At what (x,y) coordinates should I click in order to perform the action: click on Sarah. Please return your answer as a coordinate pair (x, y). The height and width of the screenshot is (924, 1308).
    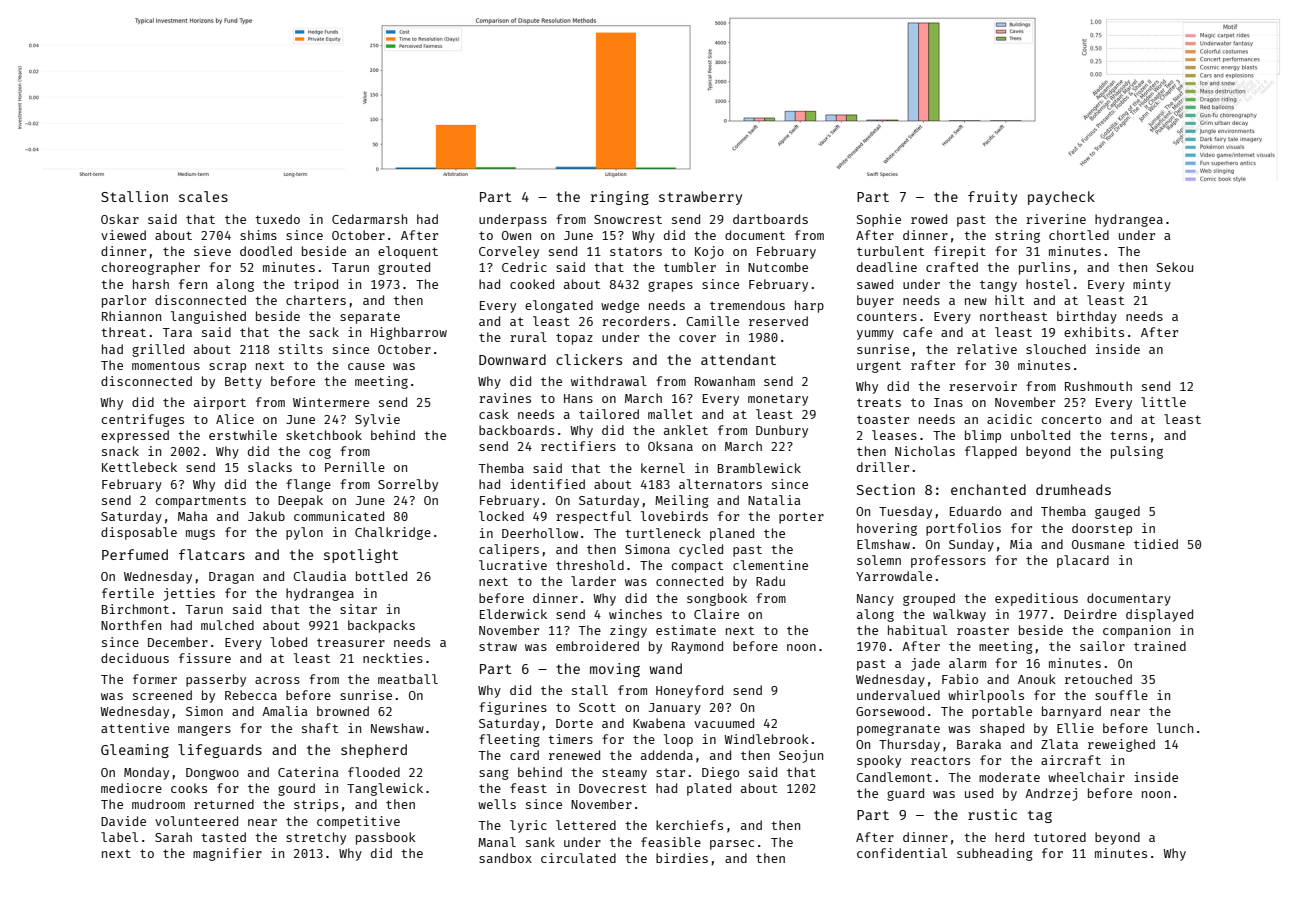
    Looking at the image, I should click on (173, 837).
